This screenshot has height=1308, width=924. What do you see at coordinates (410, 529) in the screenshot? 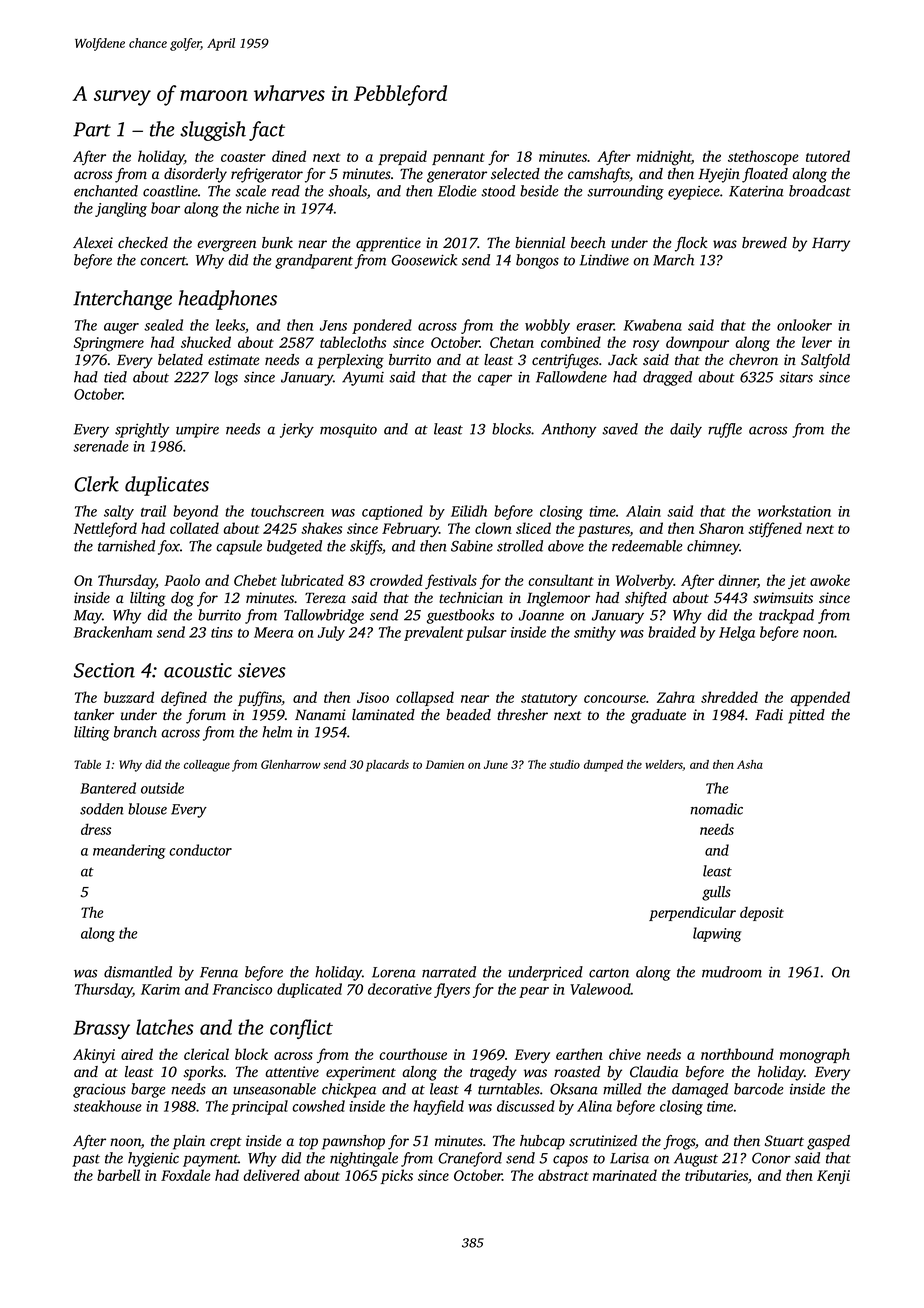
I see `February` at bounding box center [410, 529].
